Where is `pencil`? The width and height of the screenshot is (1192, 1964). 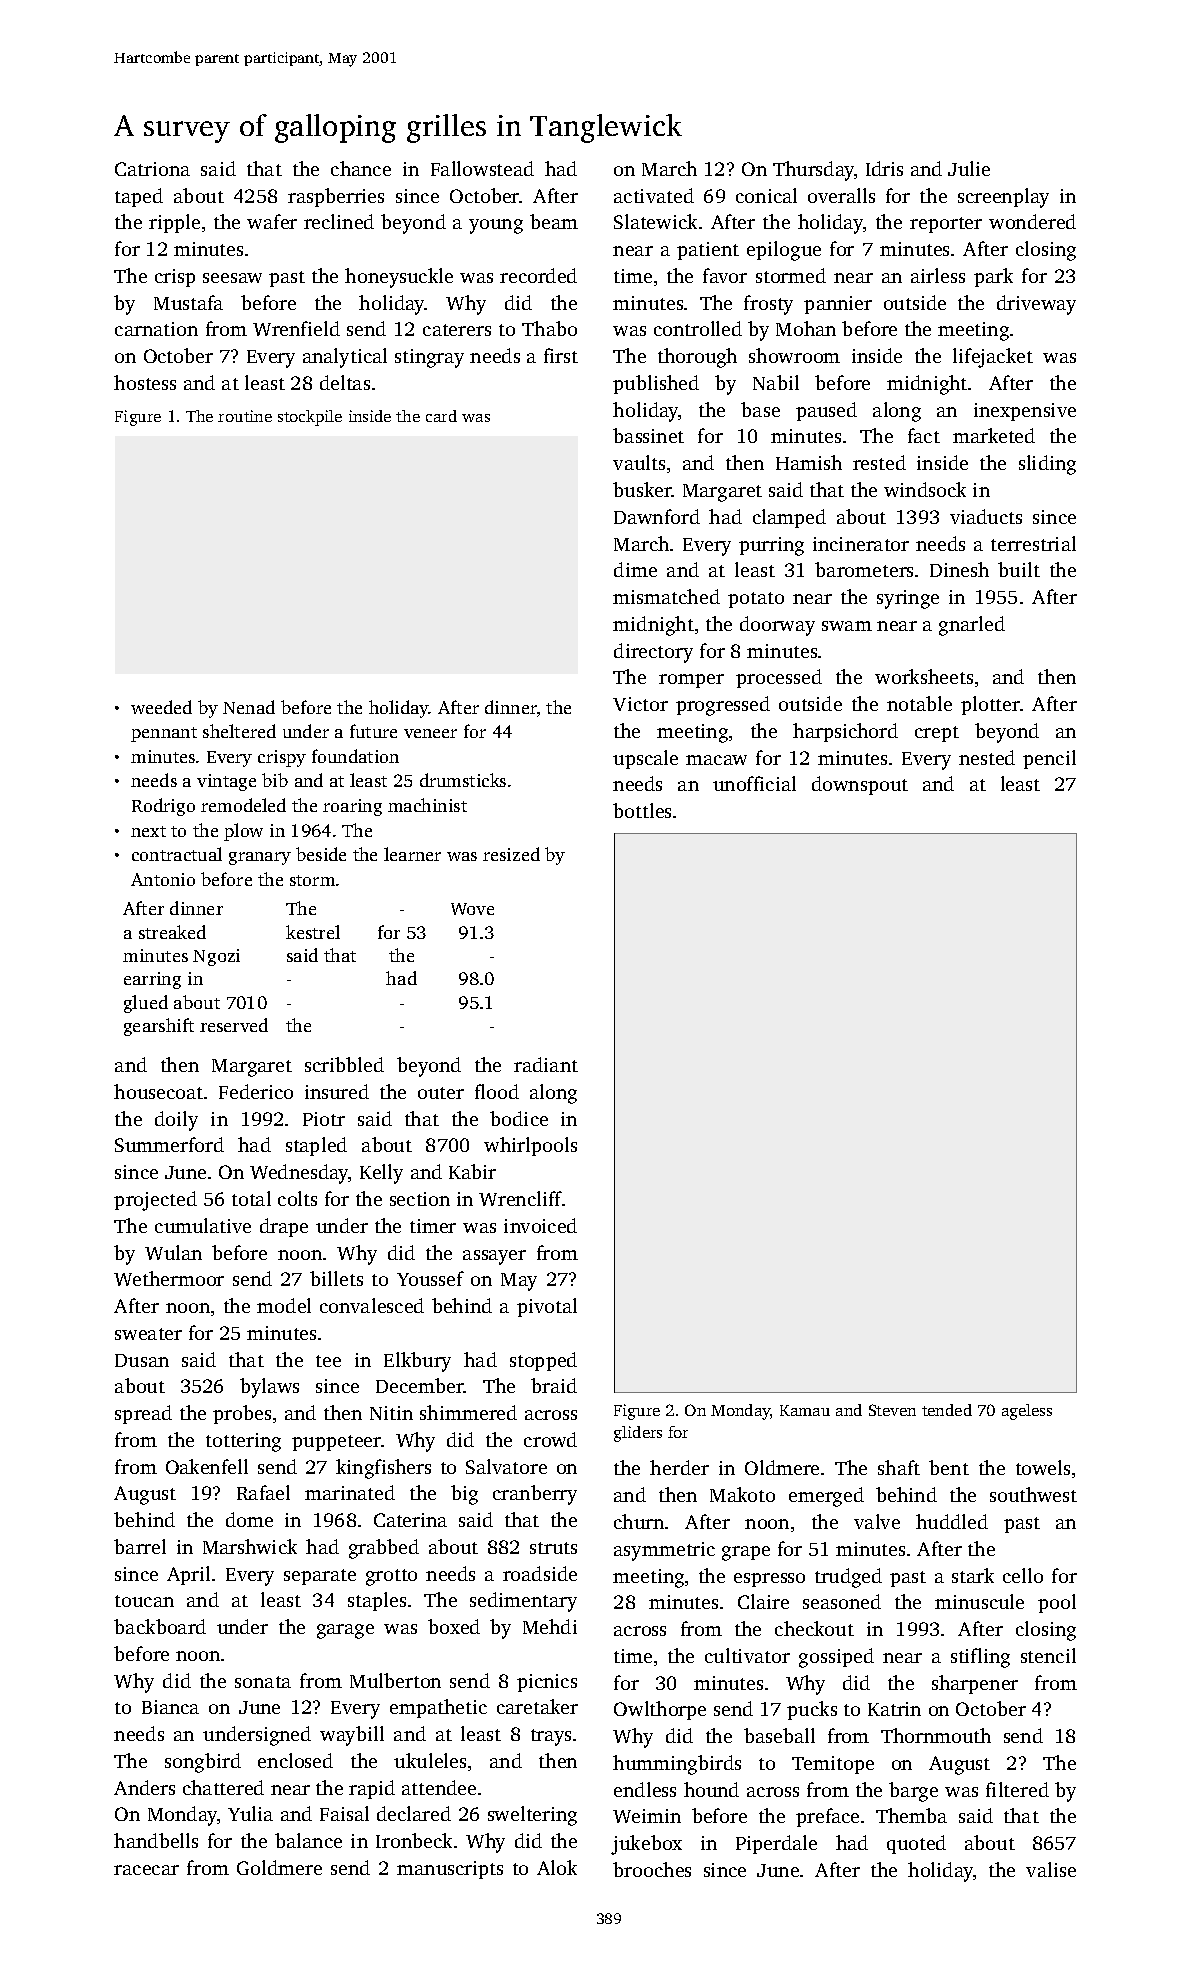
pencil is located at coordinates (1049, 759).
